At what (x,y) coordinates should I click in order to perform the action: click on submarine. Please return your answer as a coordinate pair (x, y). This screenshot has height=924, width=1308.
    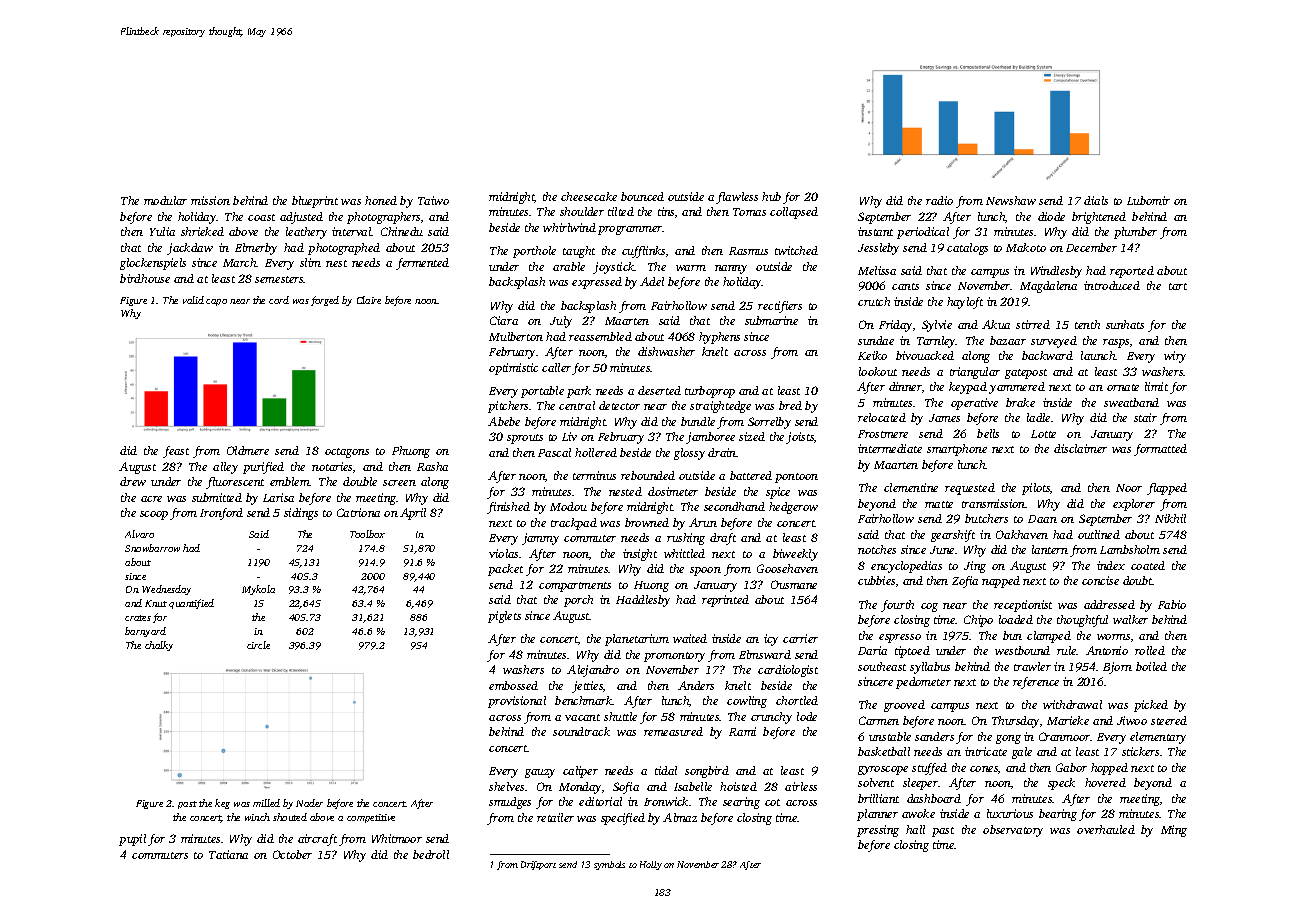
    Looking at the image, I should click on (771, 320).
